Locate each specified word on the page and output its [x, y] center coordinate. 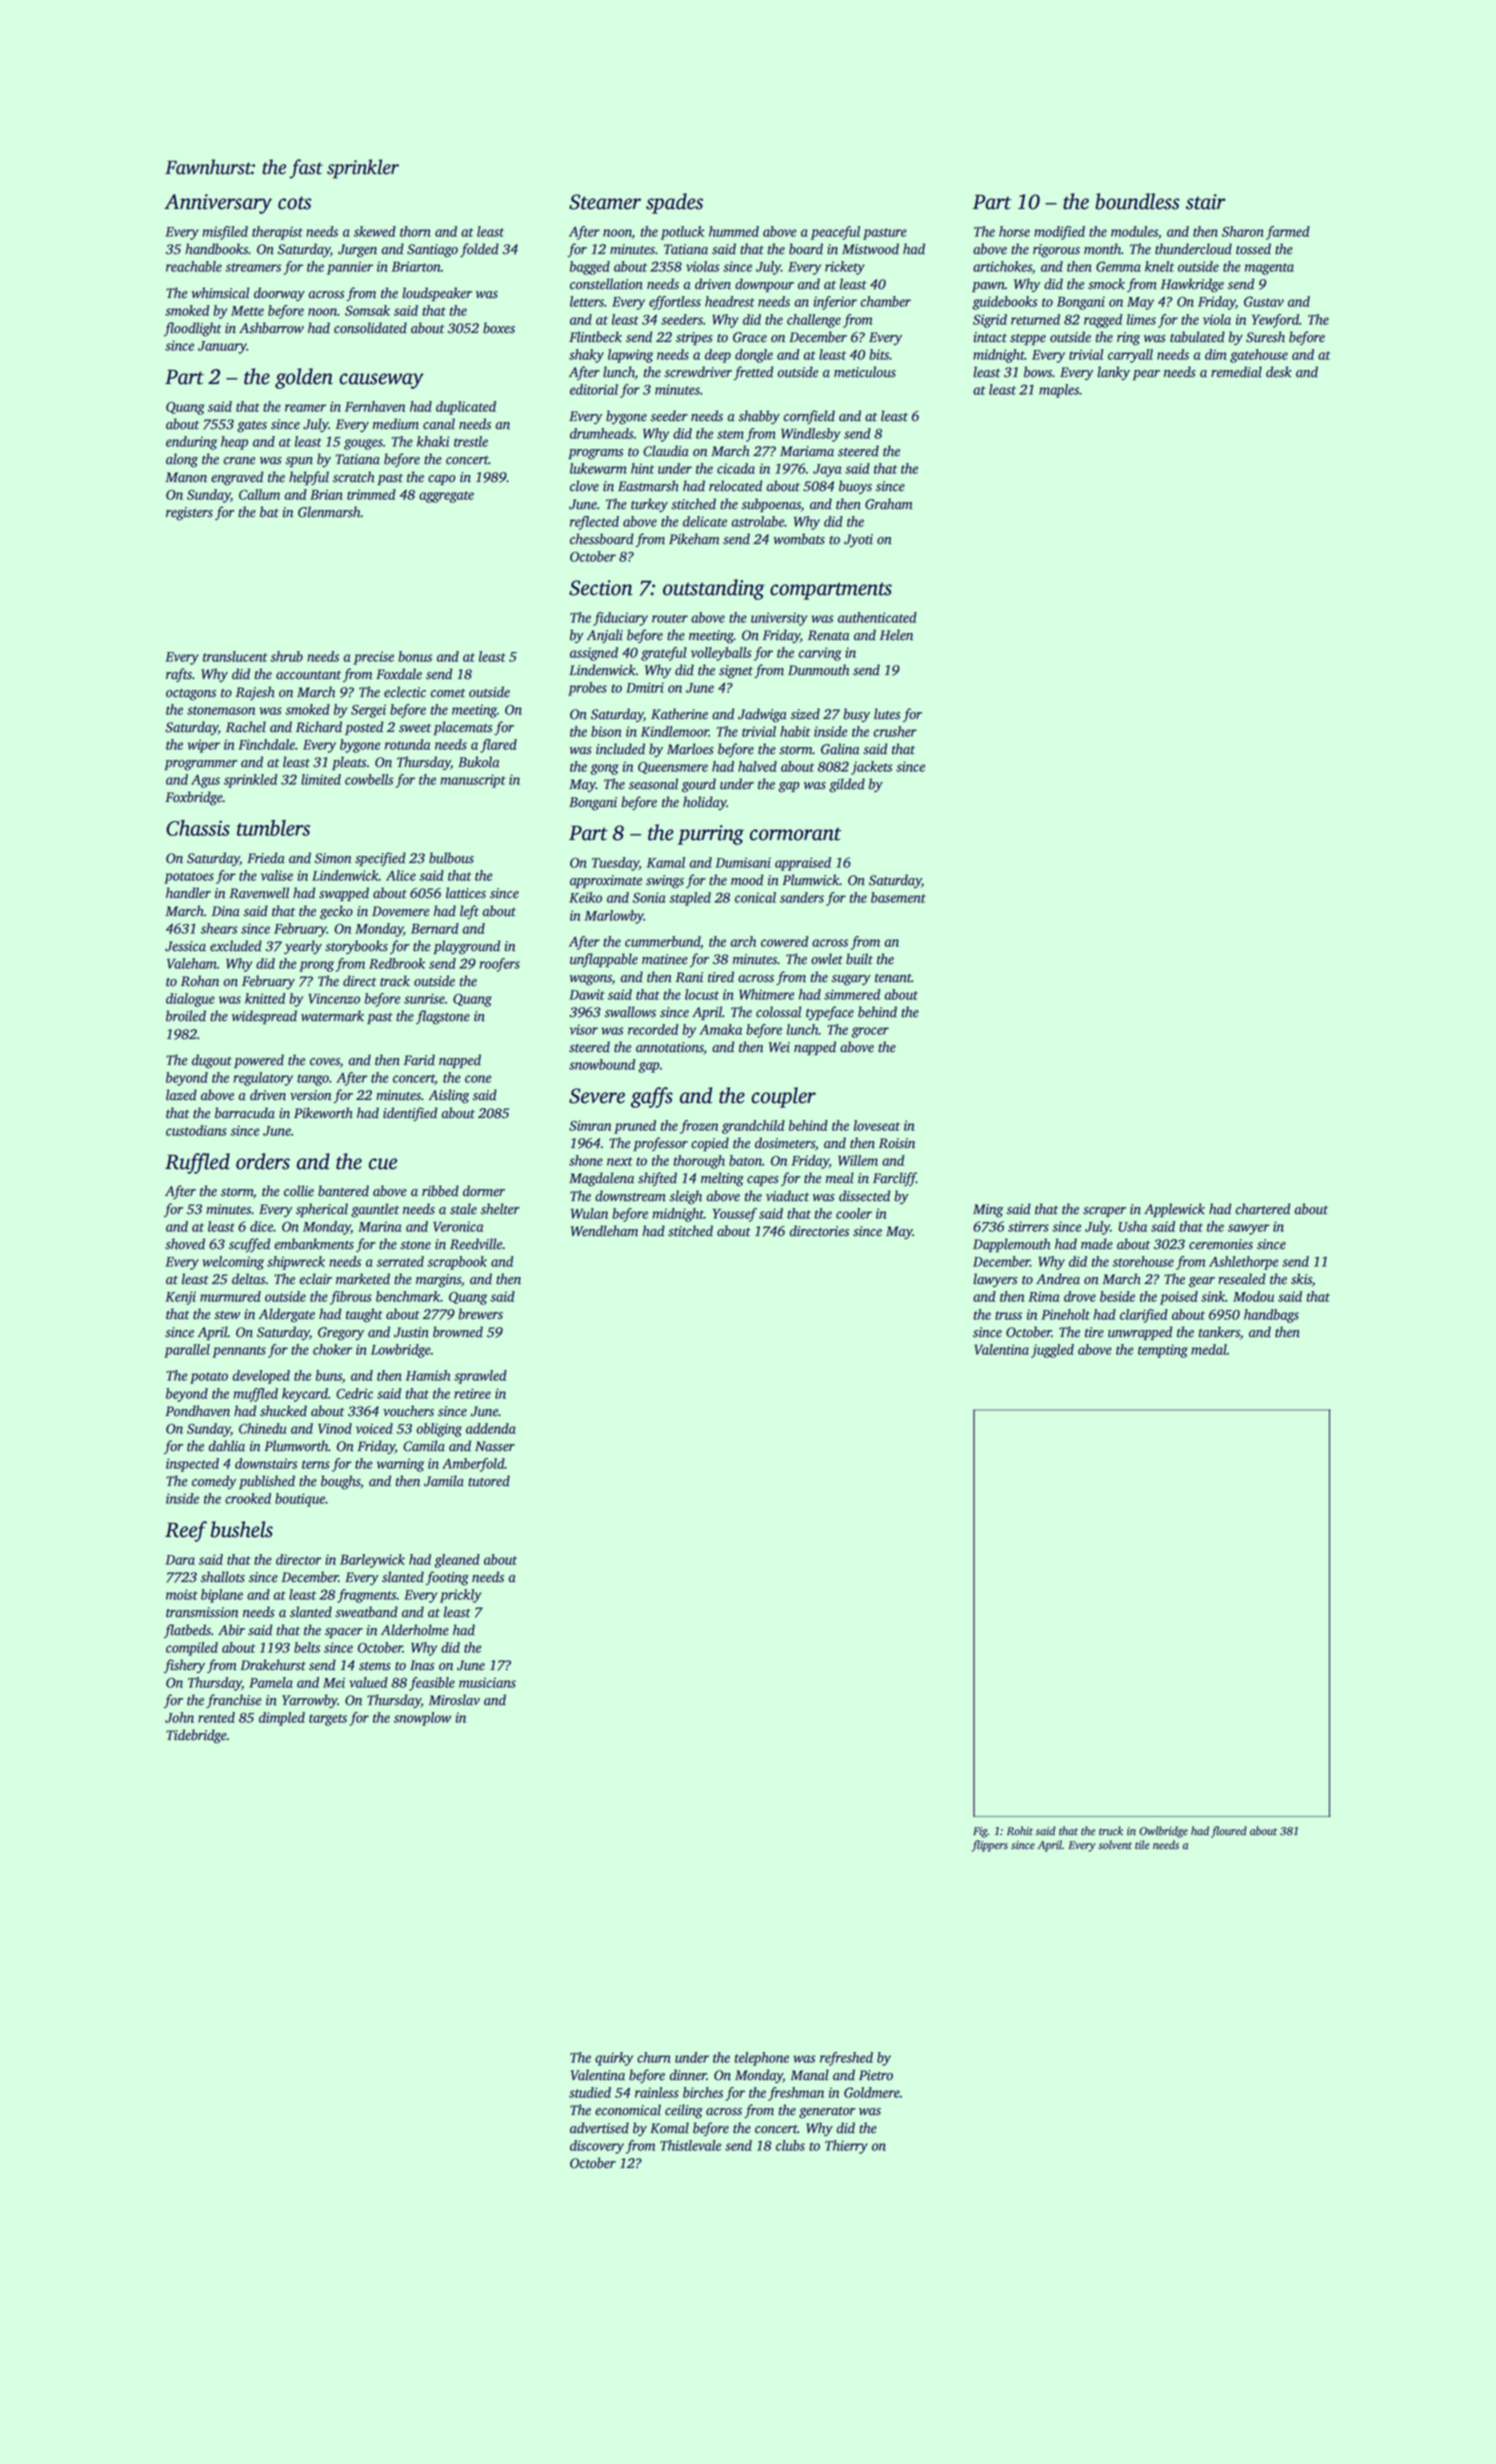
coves [325, 1062]
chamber [886, 301]
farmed [1288, 233]
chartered [1263, 1209]
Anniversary [218, 204]
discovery [597, 2147]
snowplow [422, 1719]
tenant [893, 978]
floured [1229, 1832]
